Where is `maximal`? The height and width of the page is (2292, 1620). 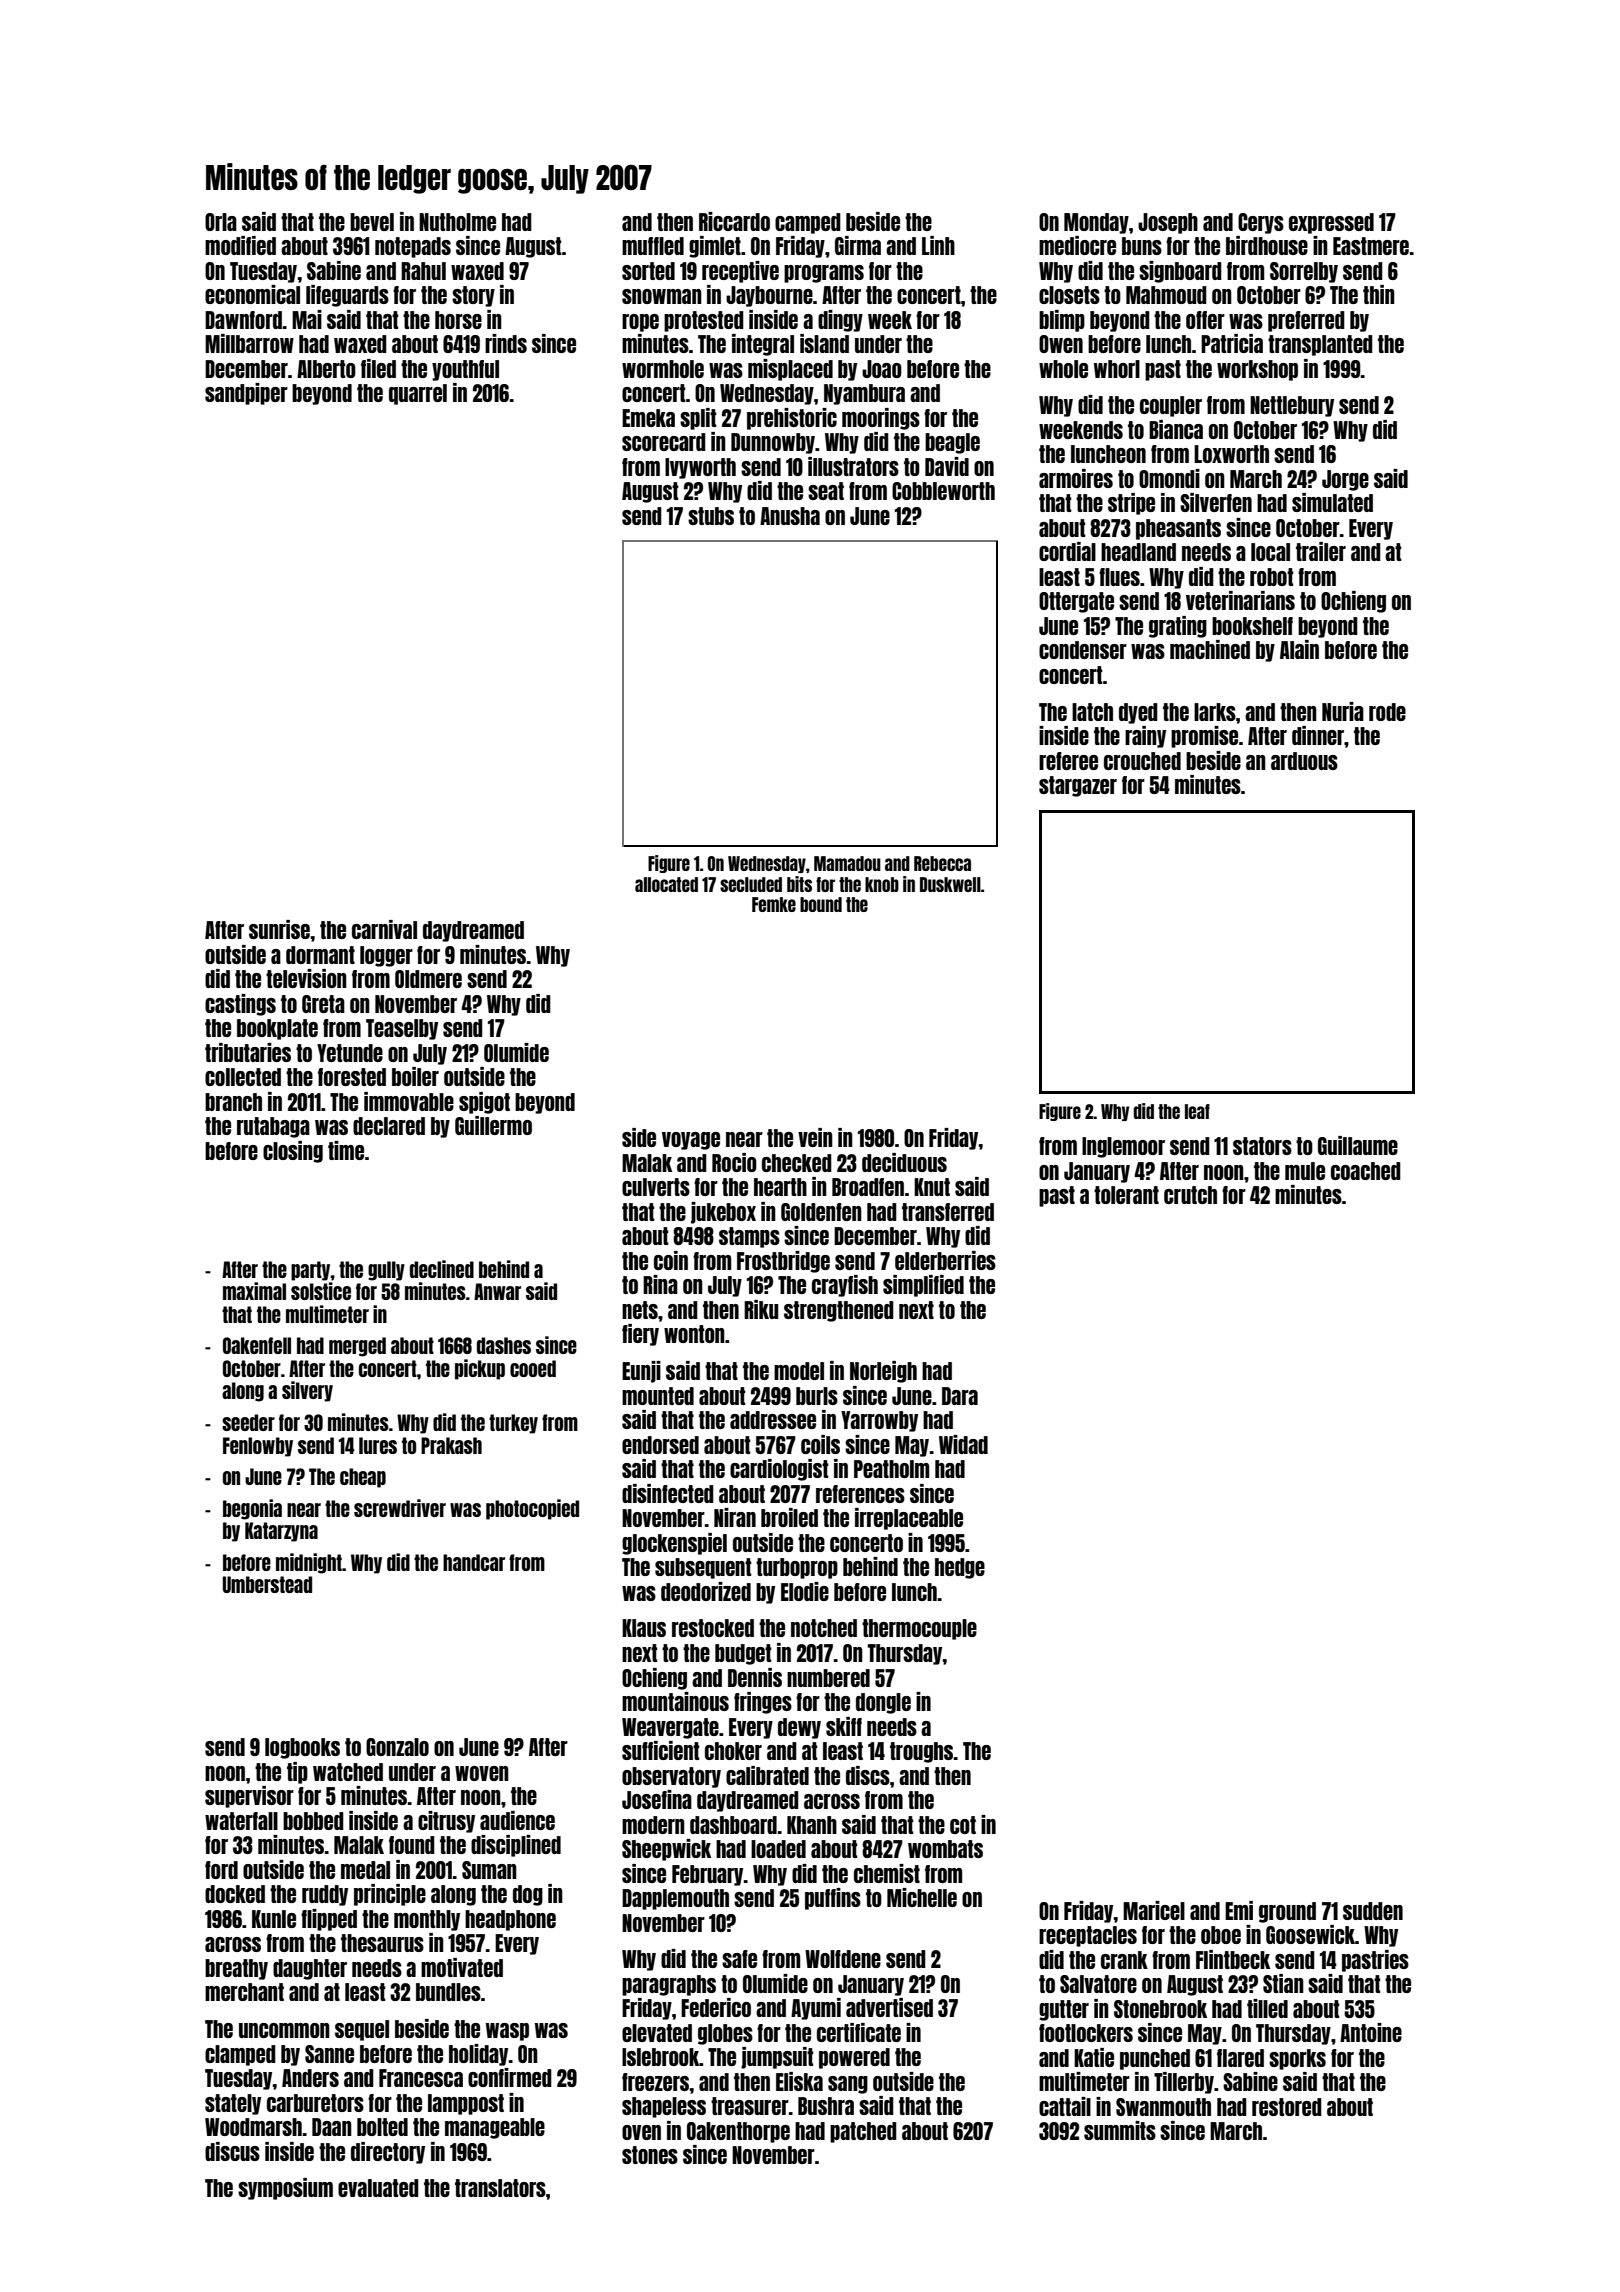 maximal is located at coordinates (254, 1291).
